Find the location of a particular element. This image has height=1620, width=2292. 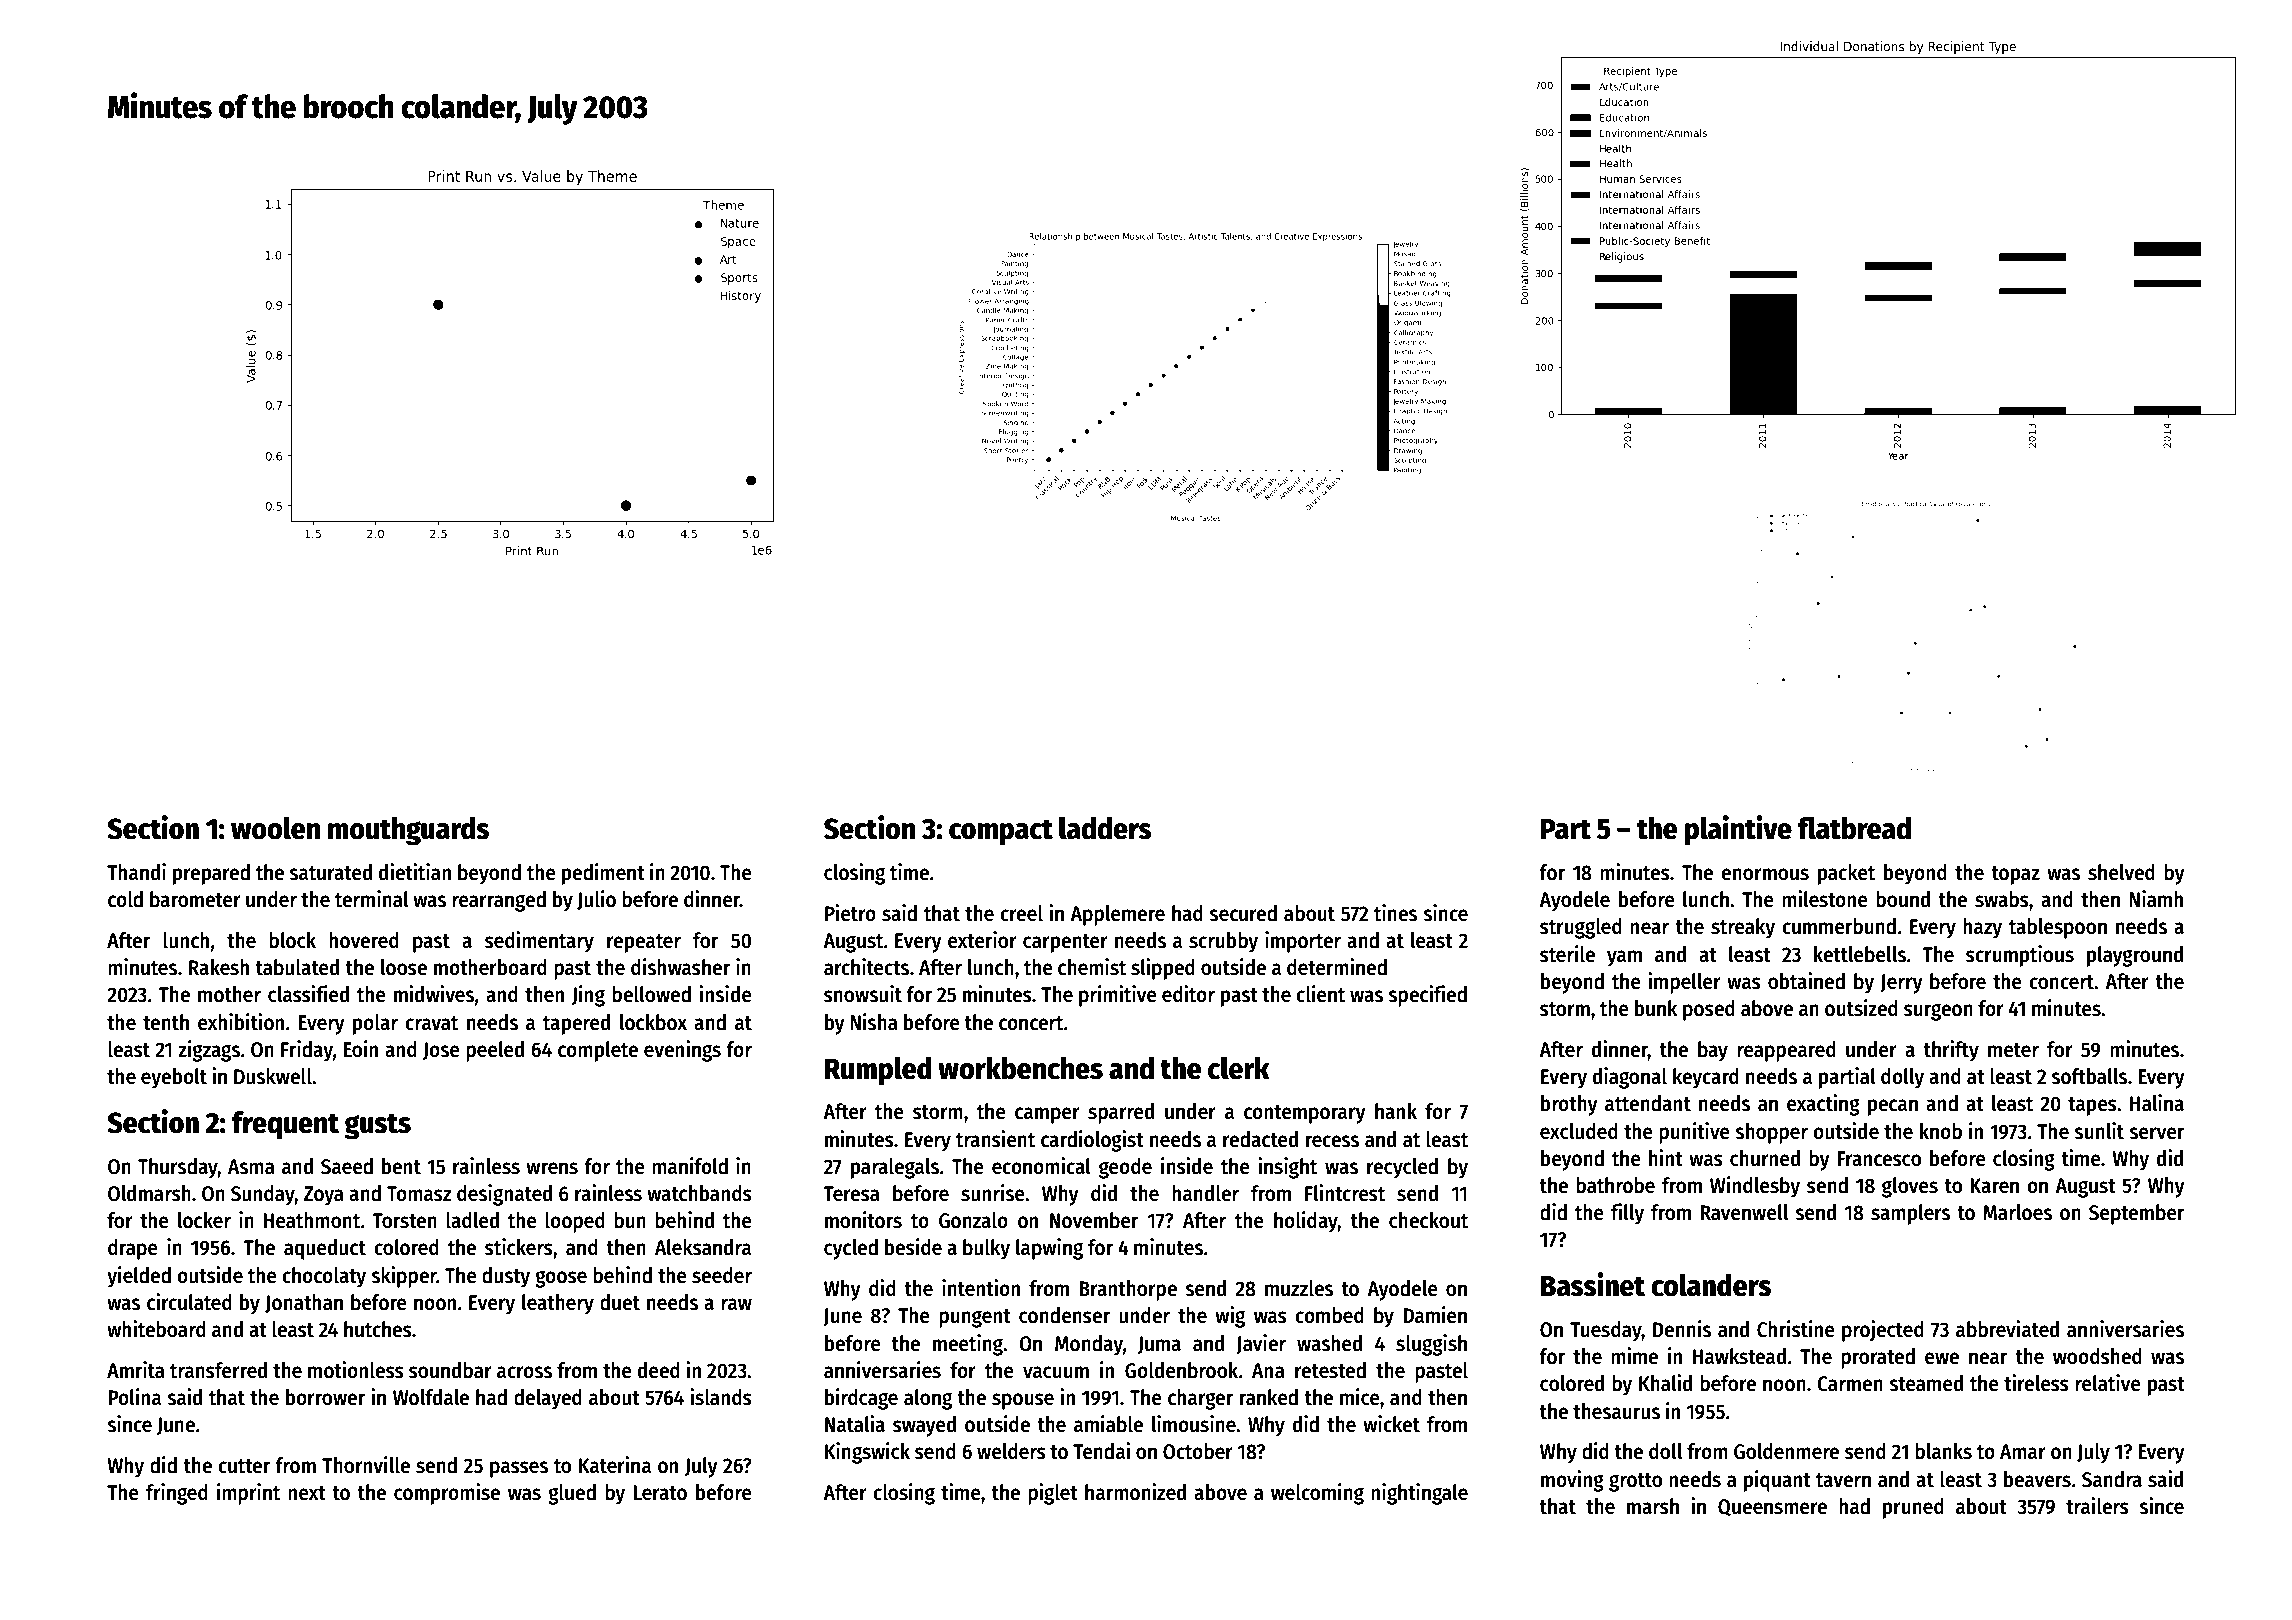

topaz is located at coordinates (2015, 875).
